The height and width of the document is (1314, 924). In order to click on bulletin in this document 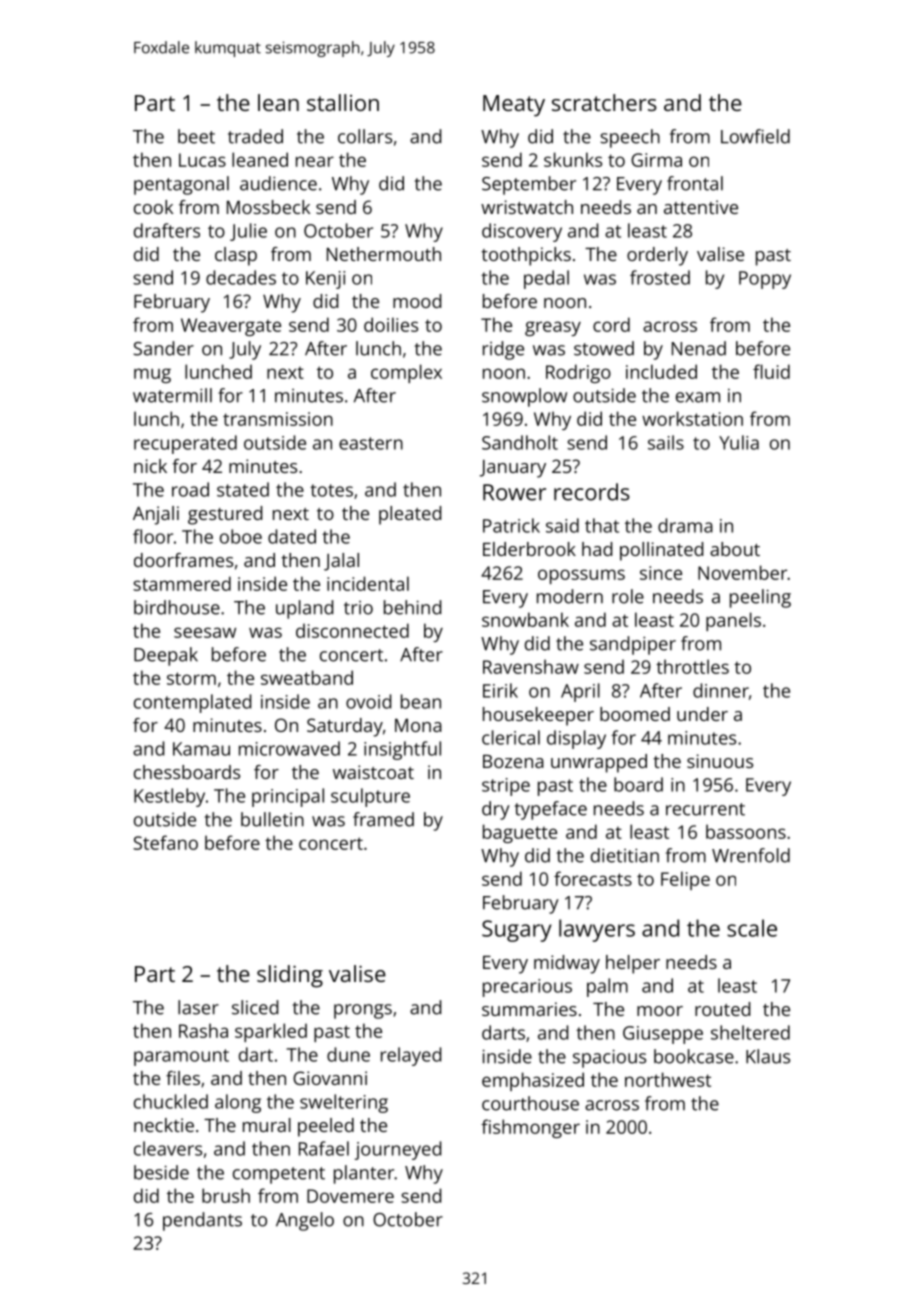, I will do `click(272, 819)`.
